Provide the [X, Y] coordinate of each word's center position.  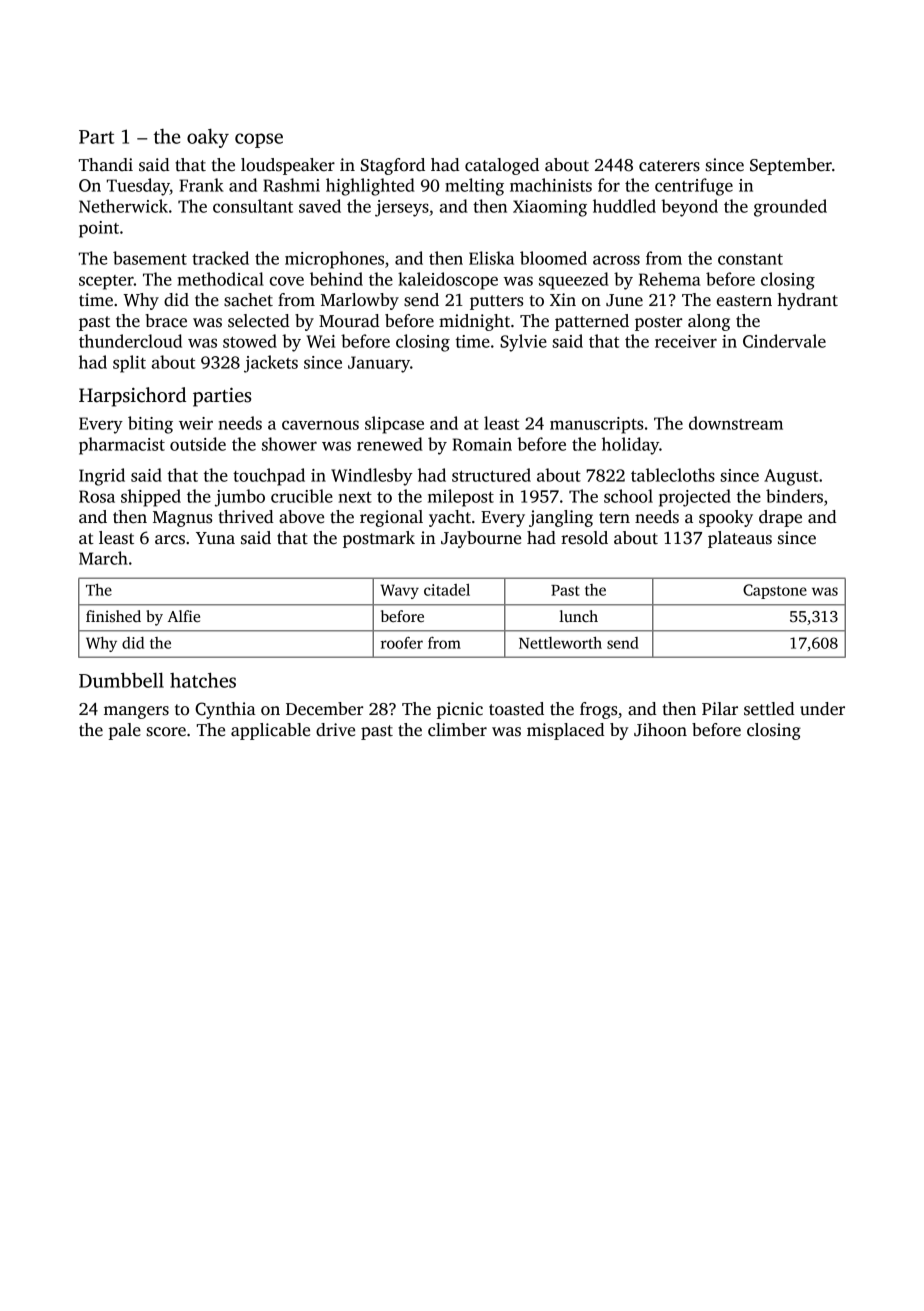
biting [150, 425]
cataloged [502, 166]
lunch [578, 616]
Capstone [775, 591]
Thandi [106, 164]
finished [113, 616]
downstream [736, 423]
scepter [106, 282]
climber [457, 730]
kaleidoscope [448, 281]
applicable [270, 731]
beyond [689, 208]
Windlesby [372, 477]
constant [750, 259]
